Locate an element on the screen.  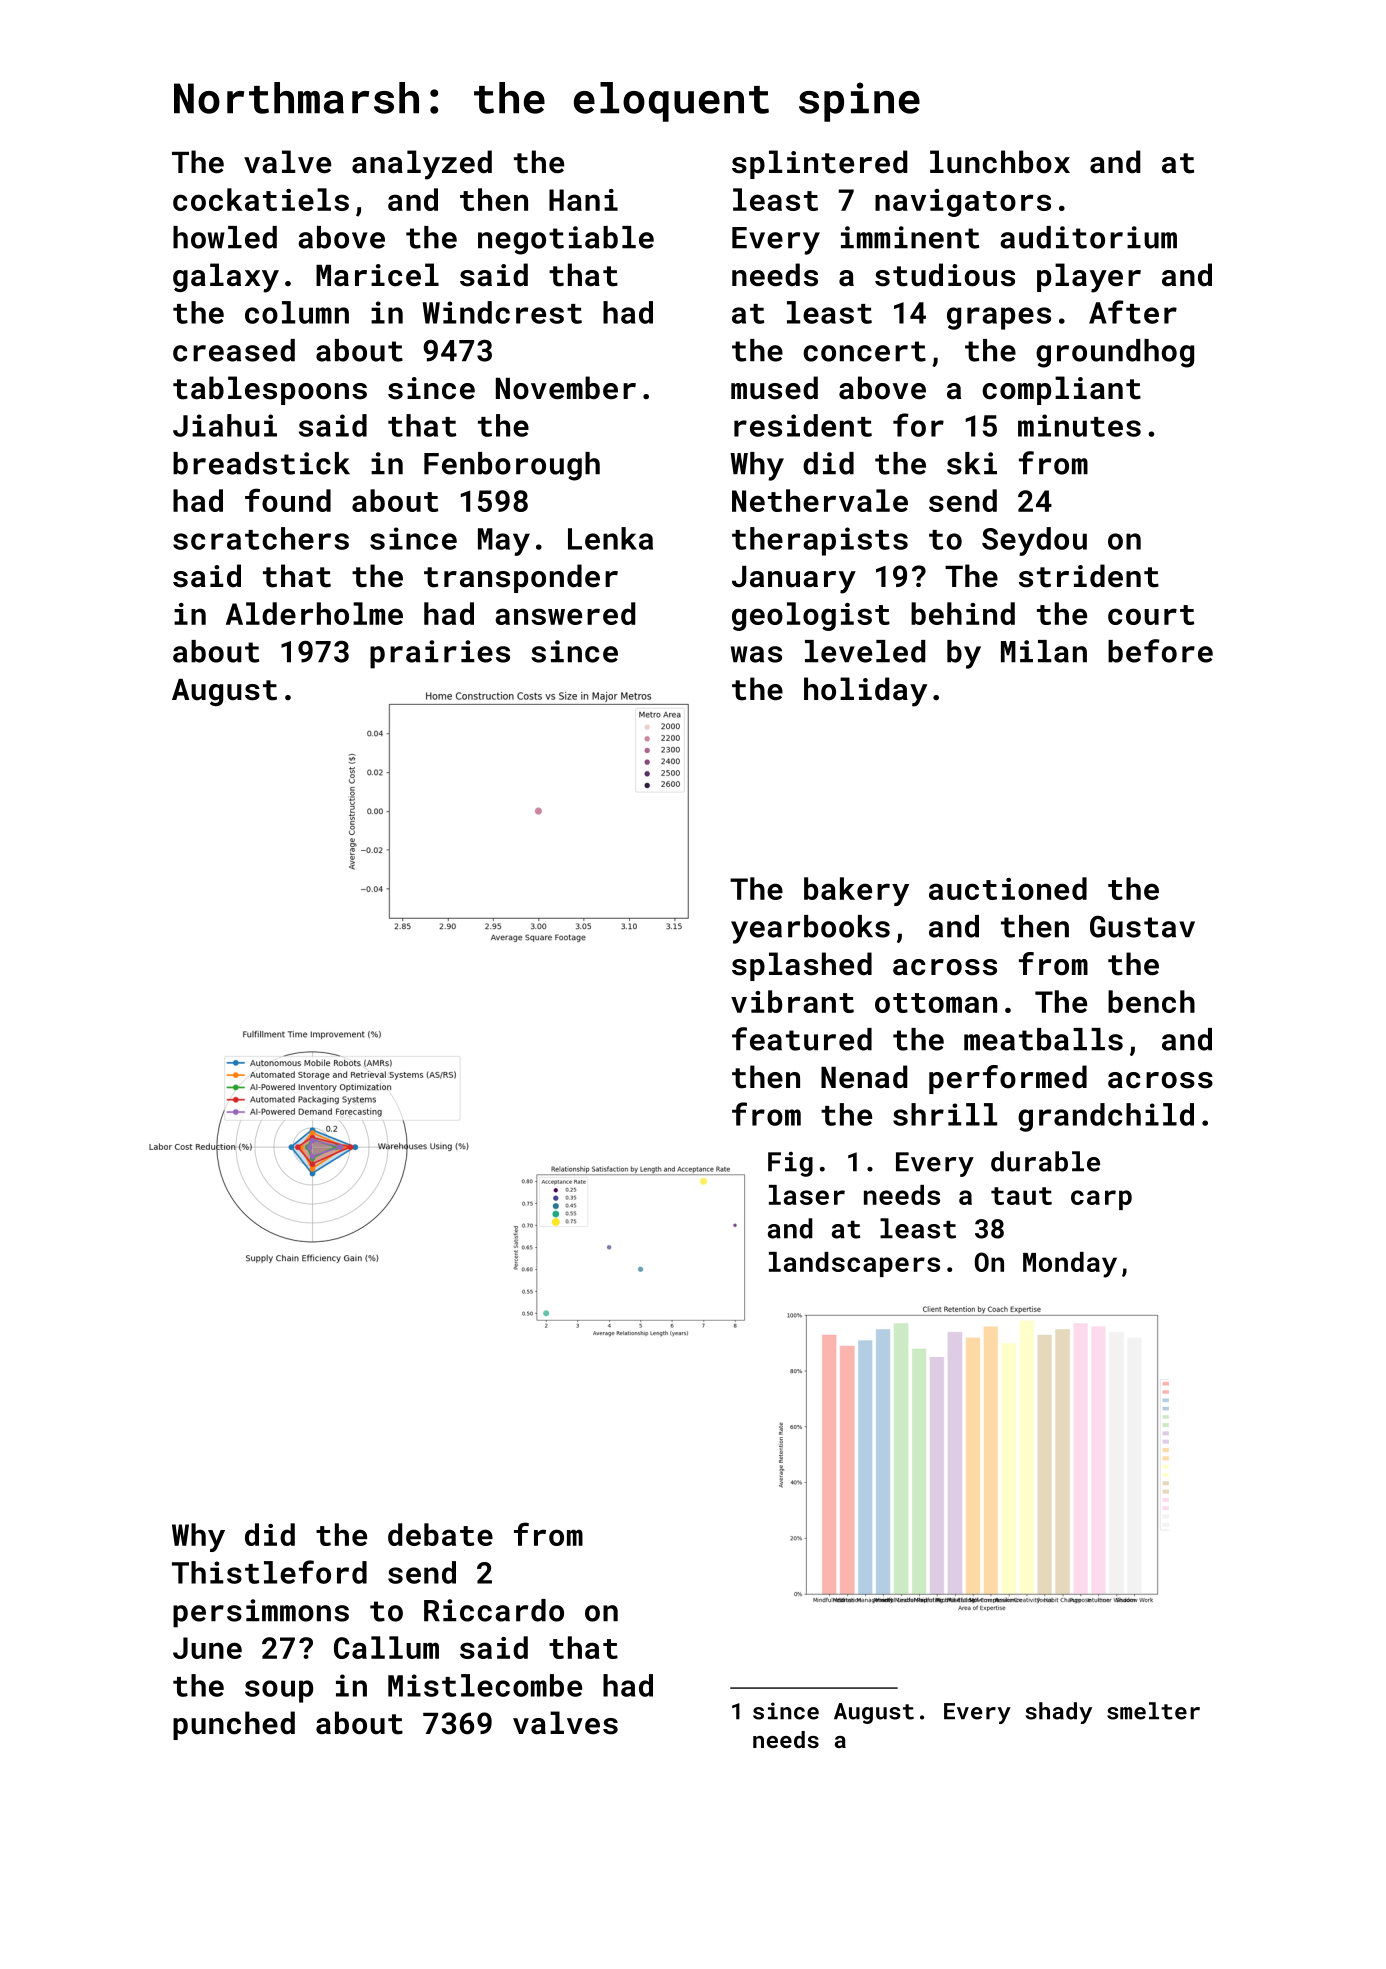
concert is located at coordinates (864, 351).
